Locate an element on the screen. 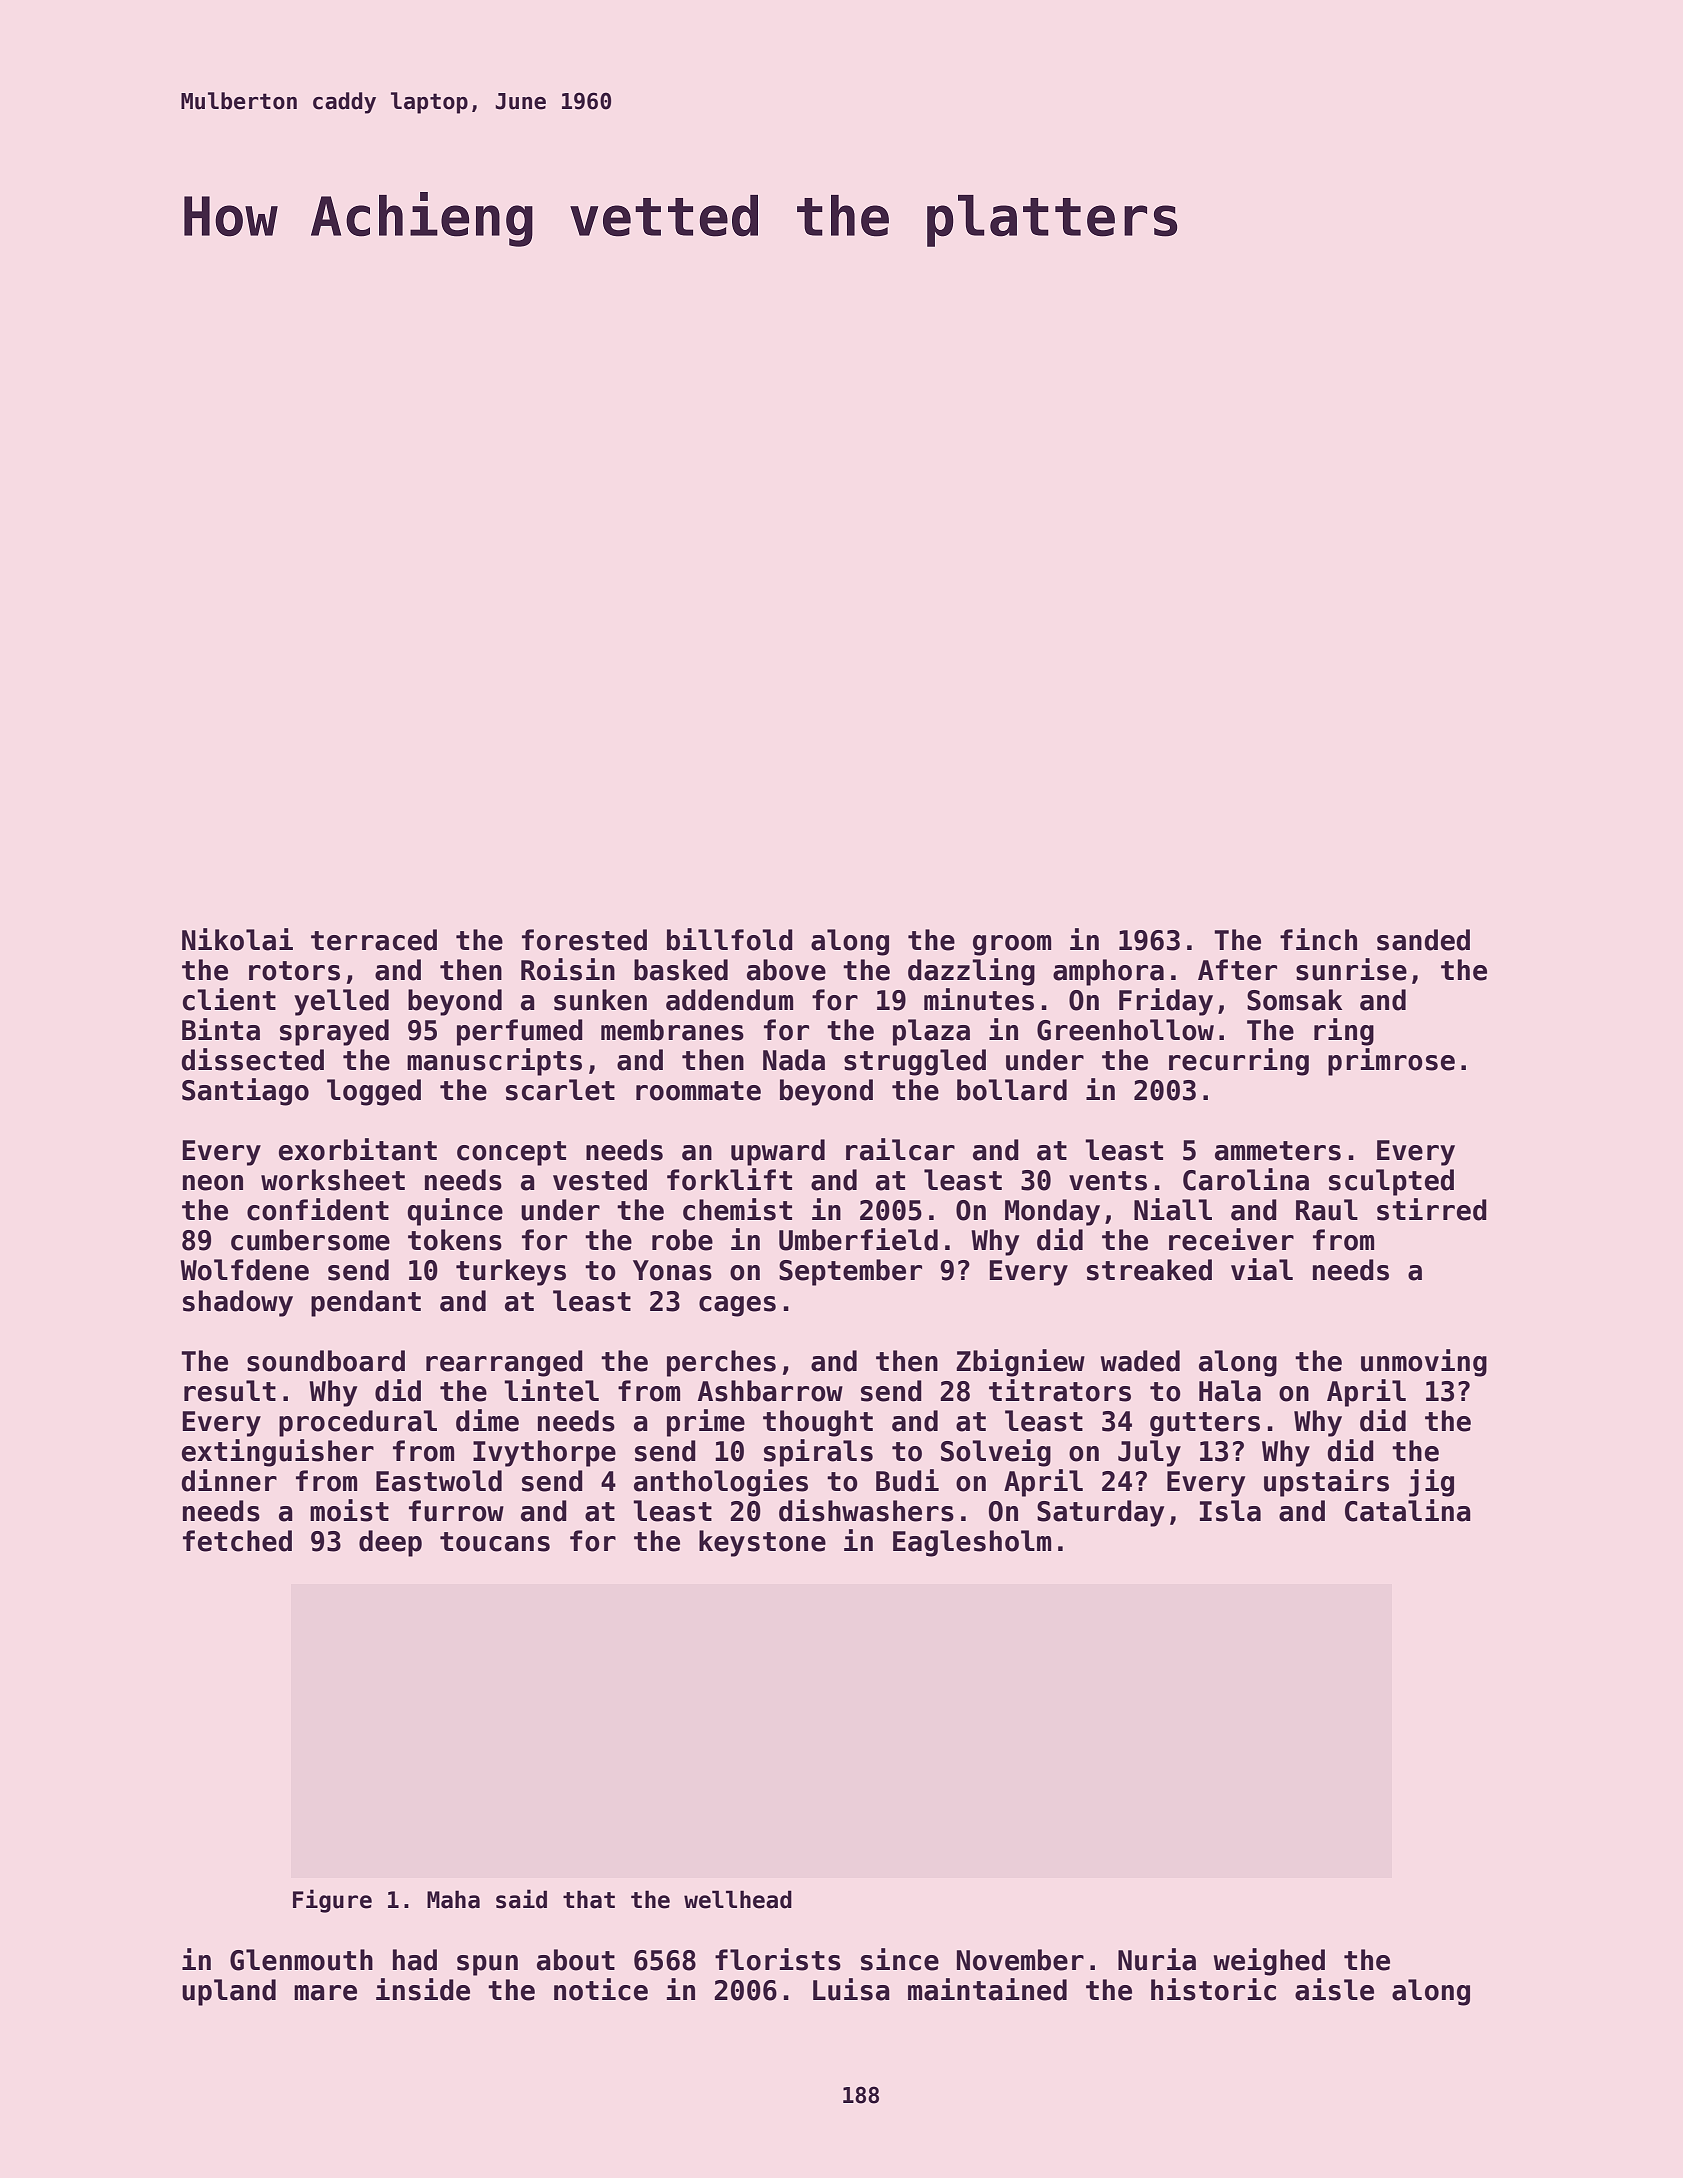 The height and width of the screenshot is (2178, 1683). railcar is located at coordinates (900, 1149).
